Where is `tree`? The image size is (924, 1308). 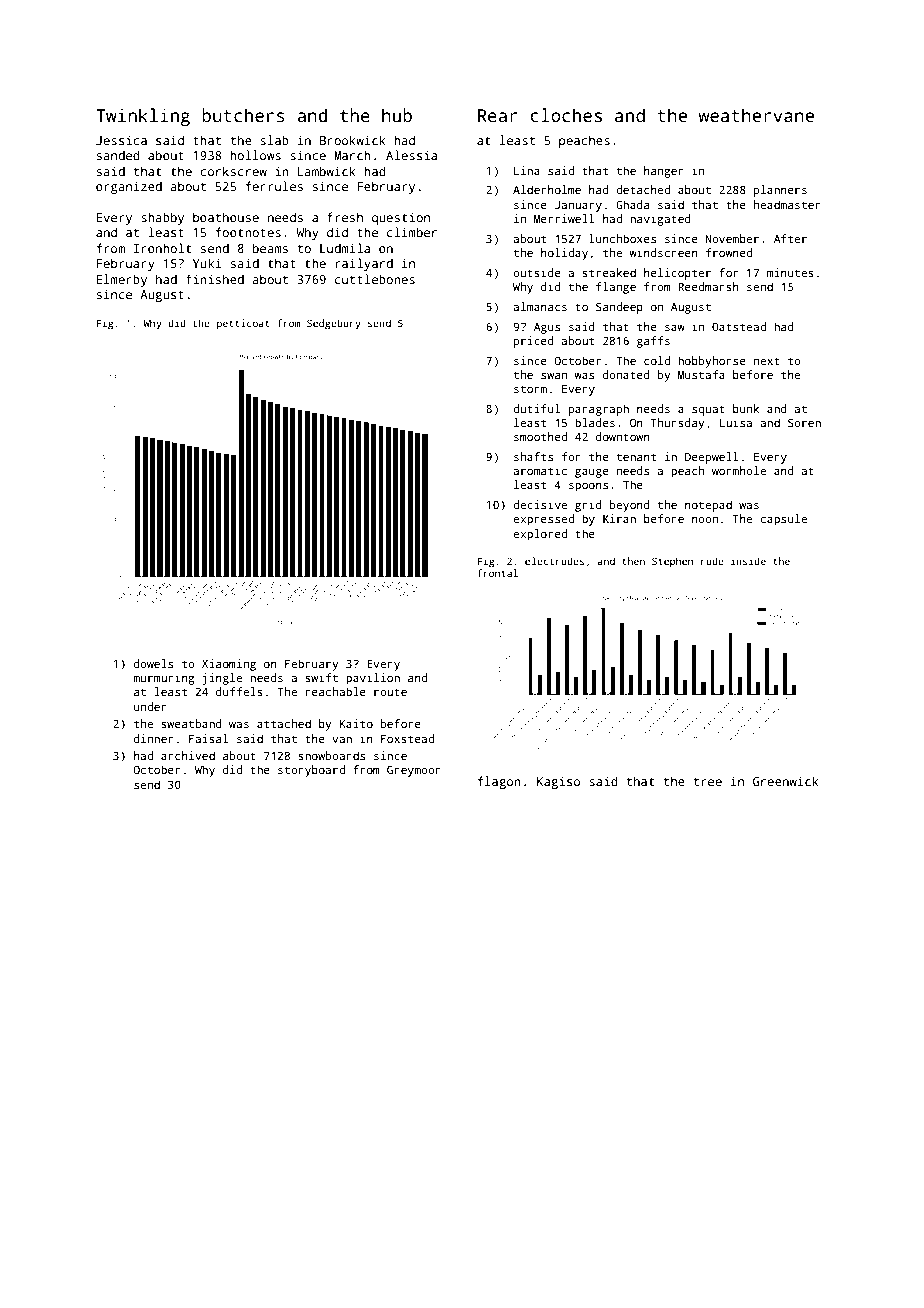 tree is located at coordinates (708, 782).
